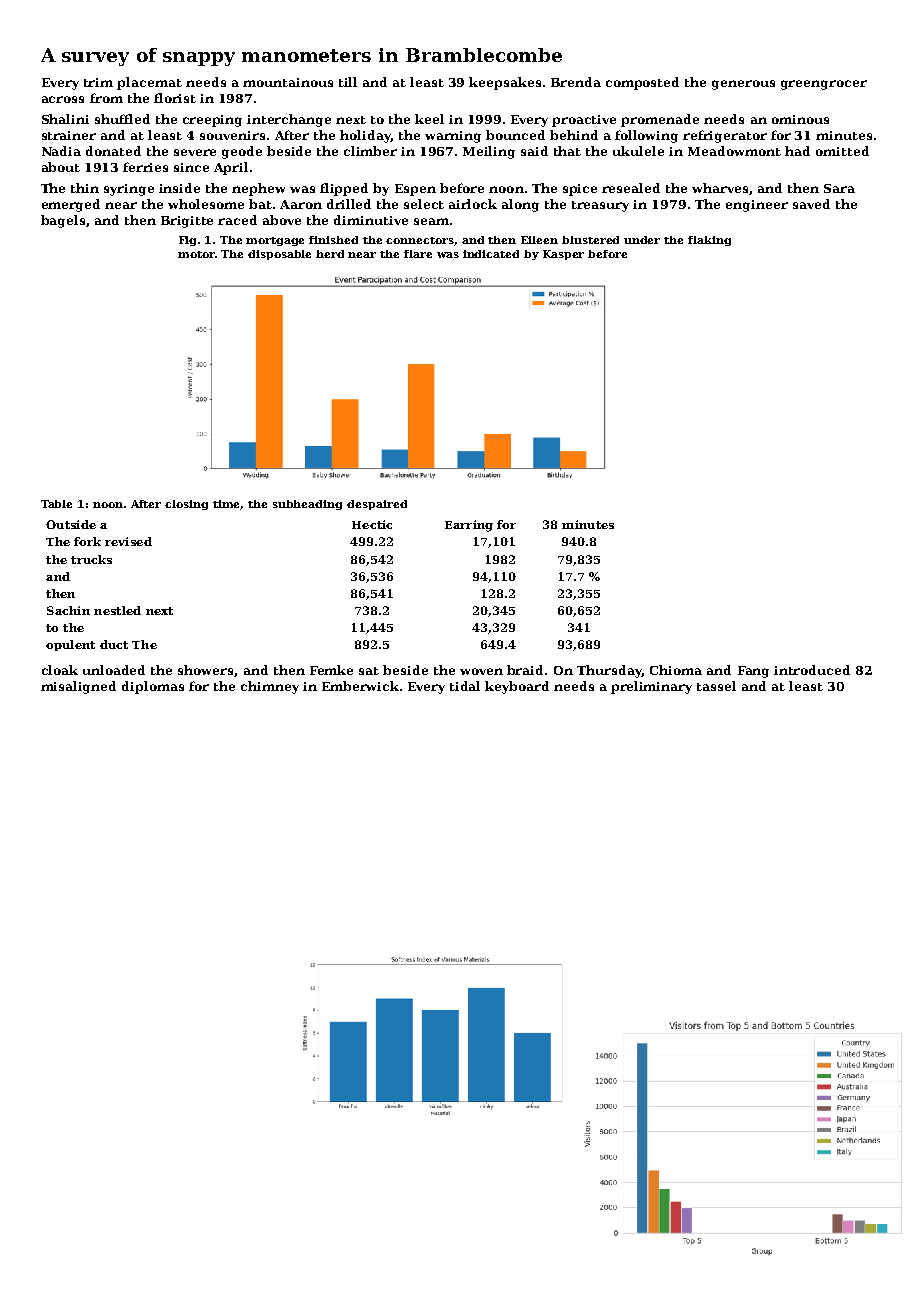 Image resolution: width=924 pixels, height=1308 pixels. I want to click on motor, so click(196, 254).
